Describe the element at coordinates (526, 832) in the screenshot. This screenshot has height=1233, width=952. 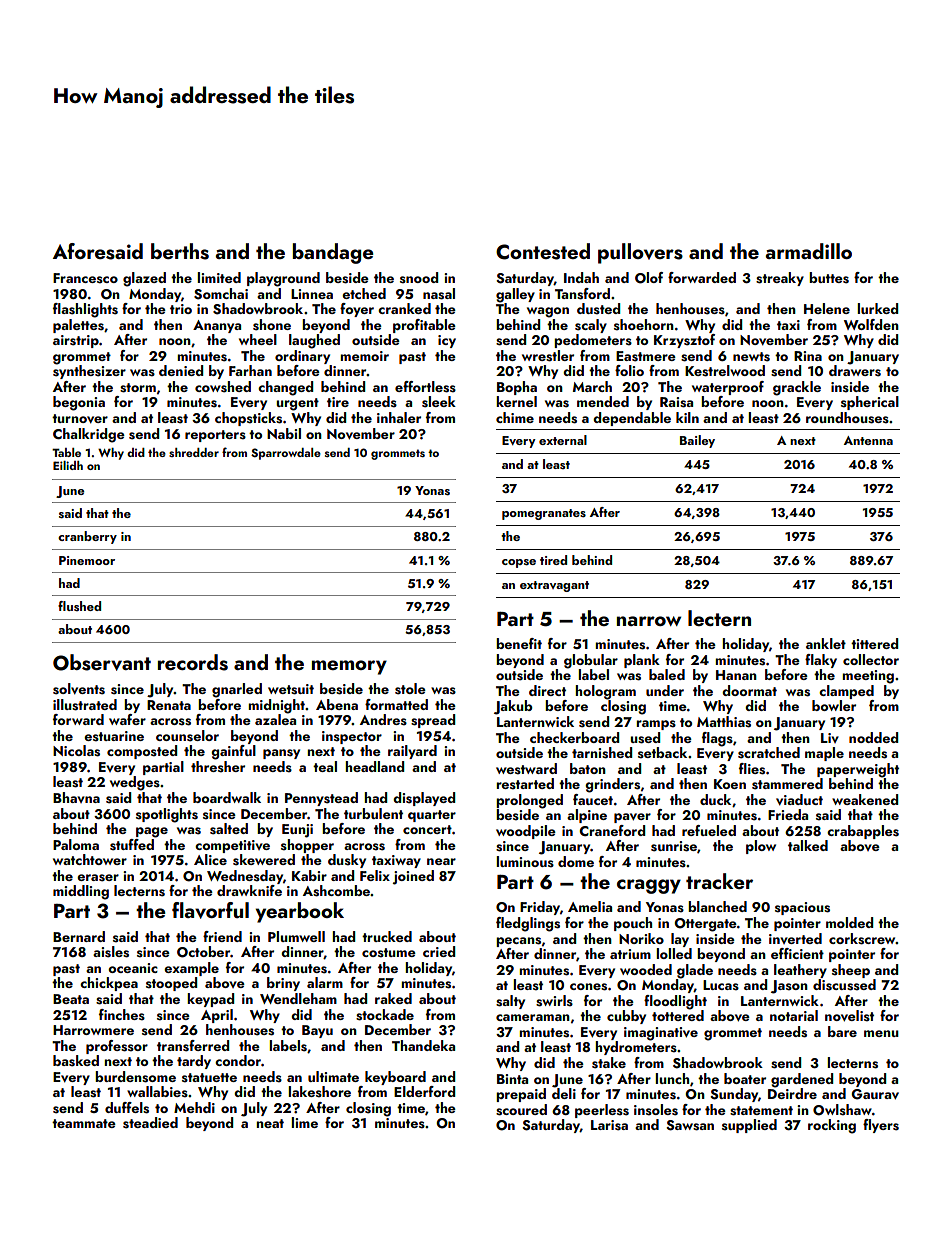
I see `woodpile` at that location.
